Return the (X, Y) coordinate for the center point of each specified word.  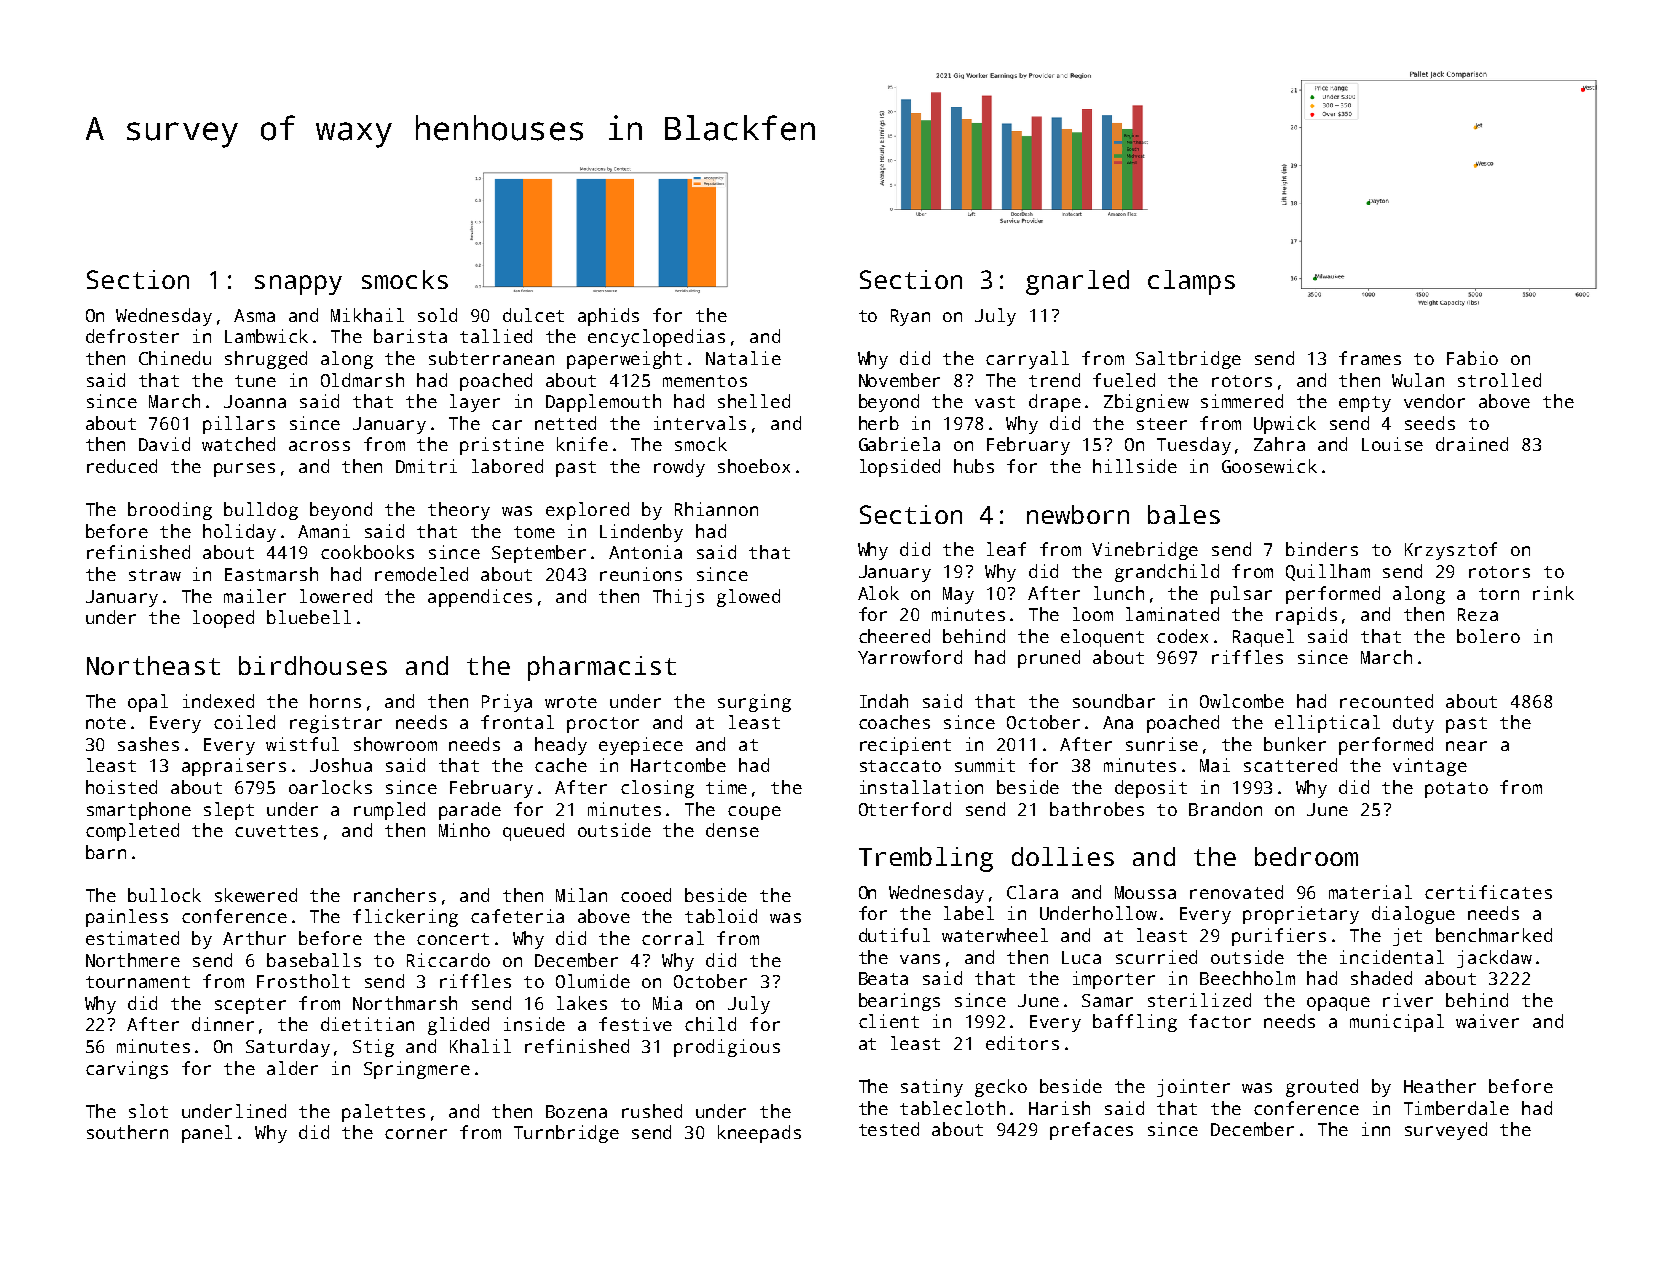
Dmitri (426, 466)
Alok (878, 593)
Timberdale (1456, 1108)
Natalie (743, 358)
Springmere (417, 1070)
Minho (464, 830)
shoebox (754, 466)
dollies (1063, 856)
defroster (132, 336)
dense (732, 830)
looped (223, 619)
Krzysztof (1451, 551)
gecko (1001, 1088)
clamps (1191, 282)
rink (1553, 593)
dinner (223, 1024)
